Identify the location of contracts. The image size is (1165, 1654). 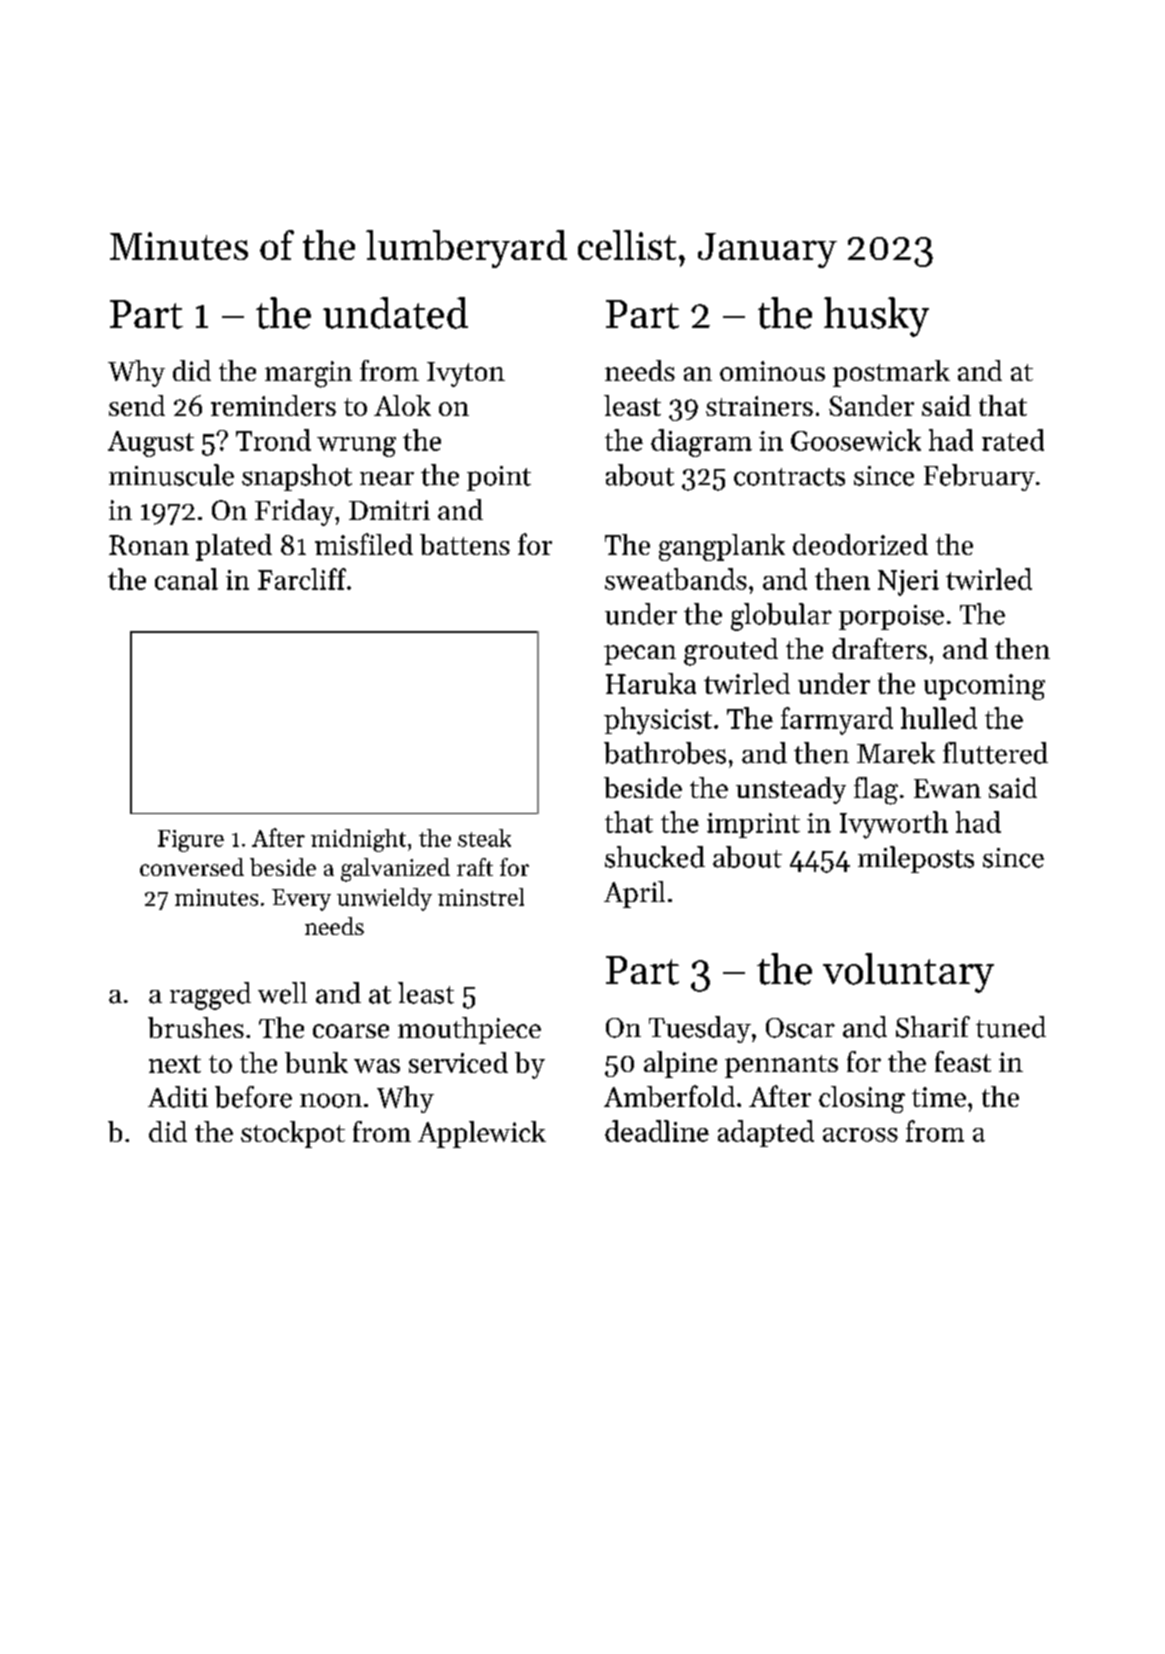
(789, 477).
